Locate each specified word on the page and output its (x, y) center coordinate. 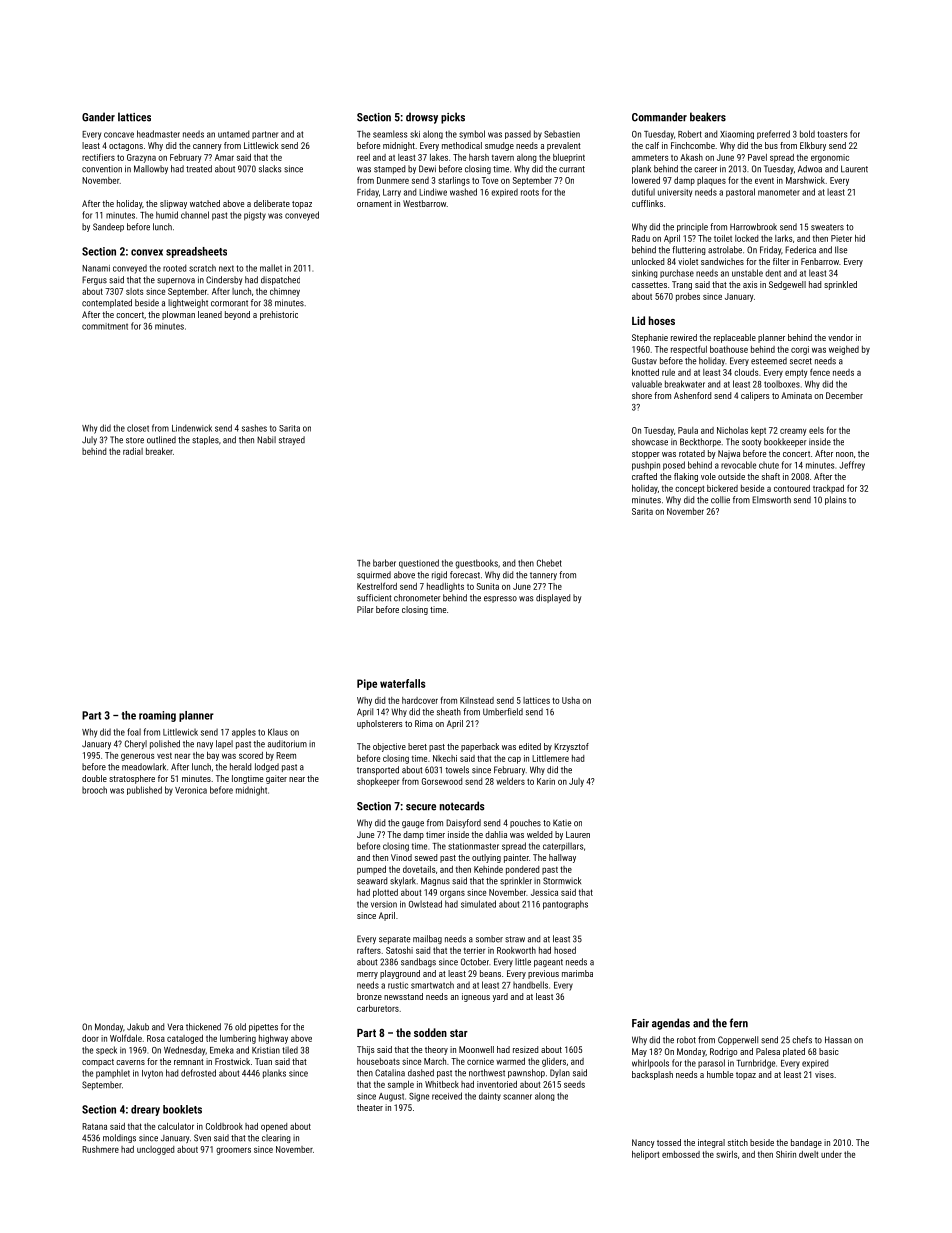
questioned (419, 563)
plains (835, 500)
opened (274, 1127)
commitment (105, 326)
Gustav (644, 361)
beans (490, 973)
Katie (562, 823)
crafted (644, 476)
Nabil (266, 440)
